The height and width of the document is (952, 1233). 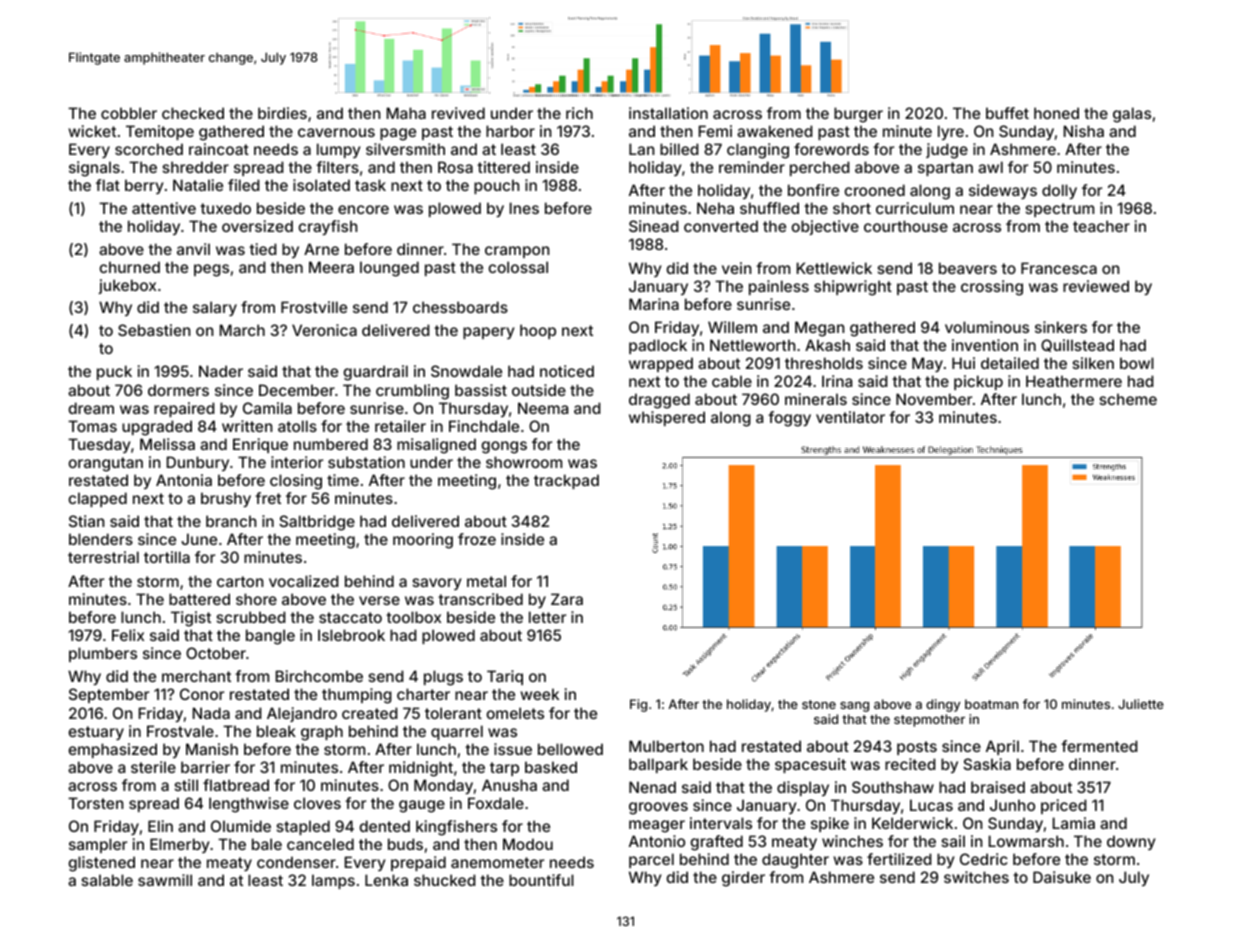 What do you see at coordinates (231, 521) in the document?
I see `branch` at bounding box center [231, 521].
